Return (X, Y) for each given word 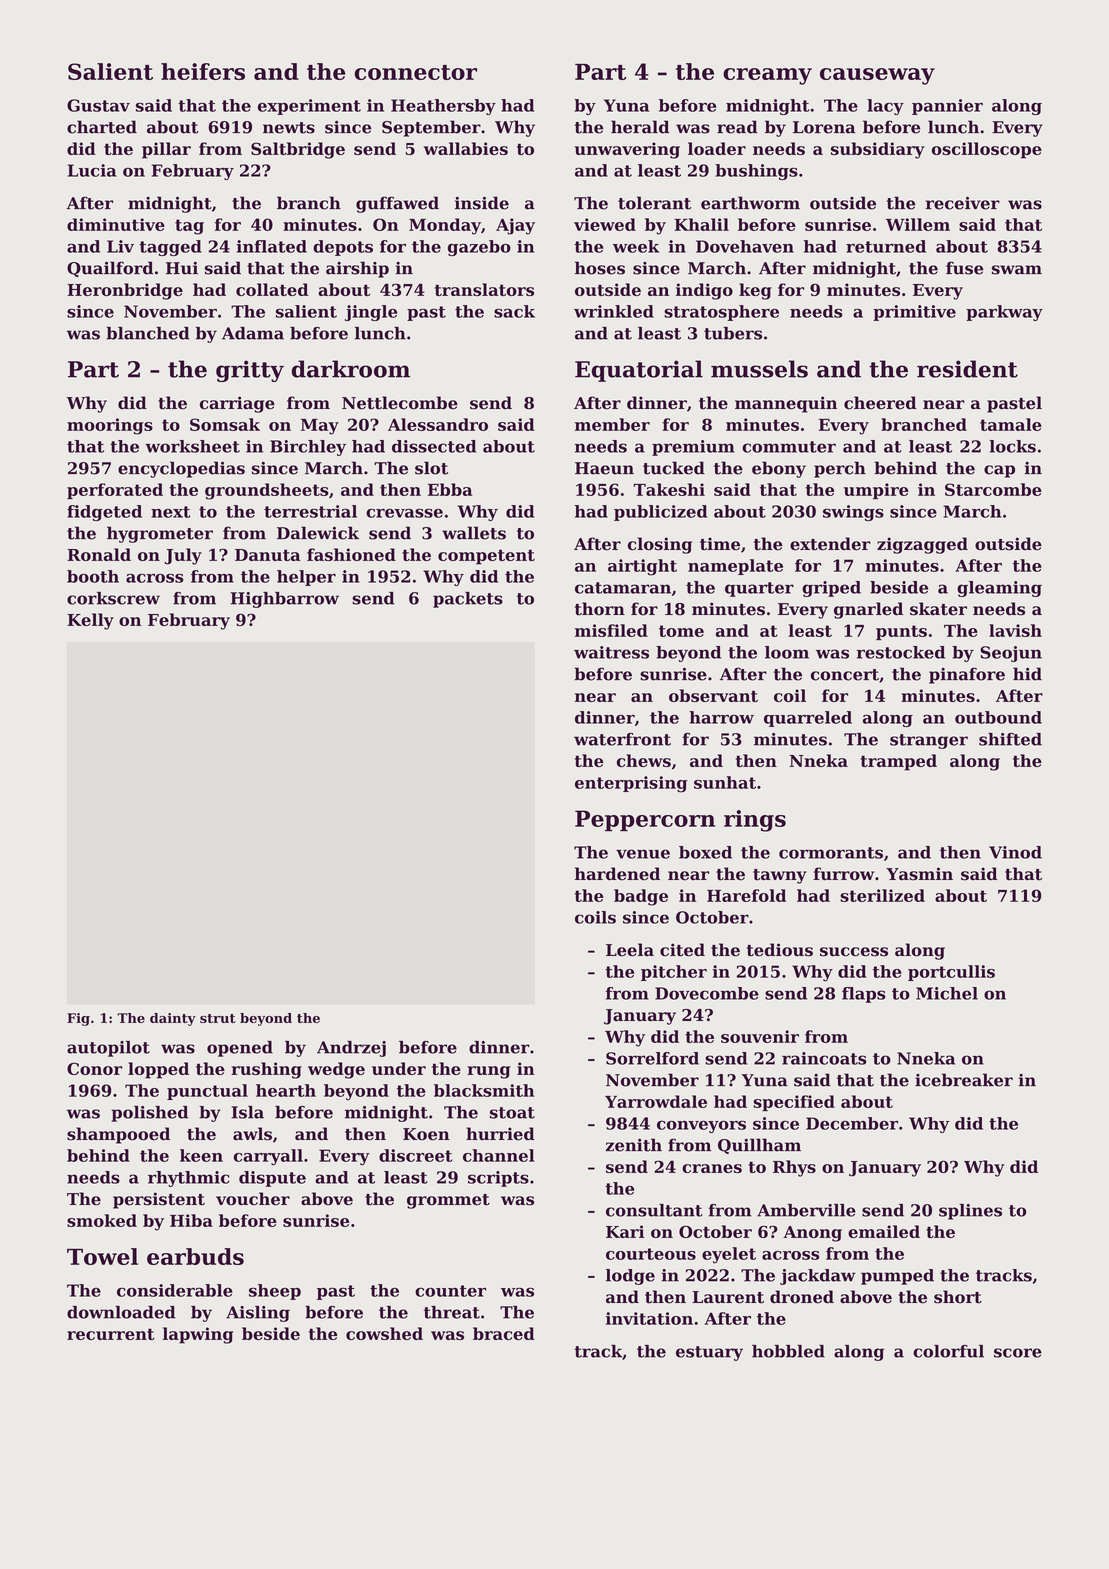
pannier (947, 107)
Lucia (92, 170)
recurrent (111, 1334)
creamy (767, 76)
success (854, 952)
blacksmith (484, 1090)
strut (218, 1018)
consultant (654, 1210)
